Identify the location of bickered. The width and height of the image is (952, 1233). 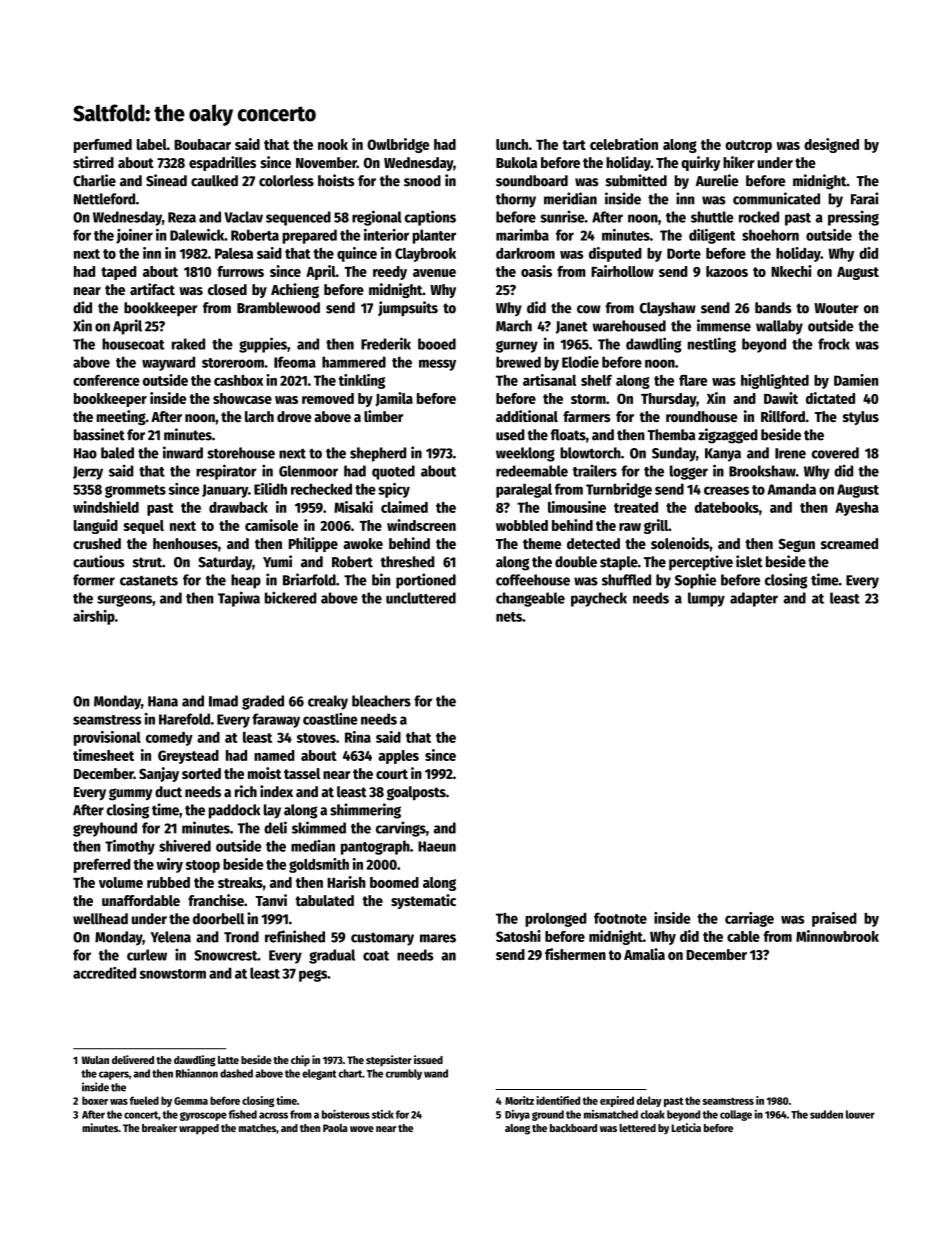
(291, 597).
